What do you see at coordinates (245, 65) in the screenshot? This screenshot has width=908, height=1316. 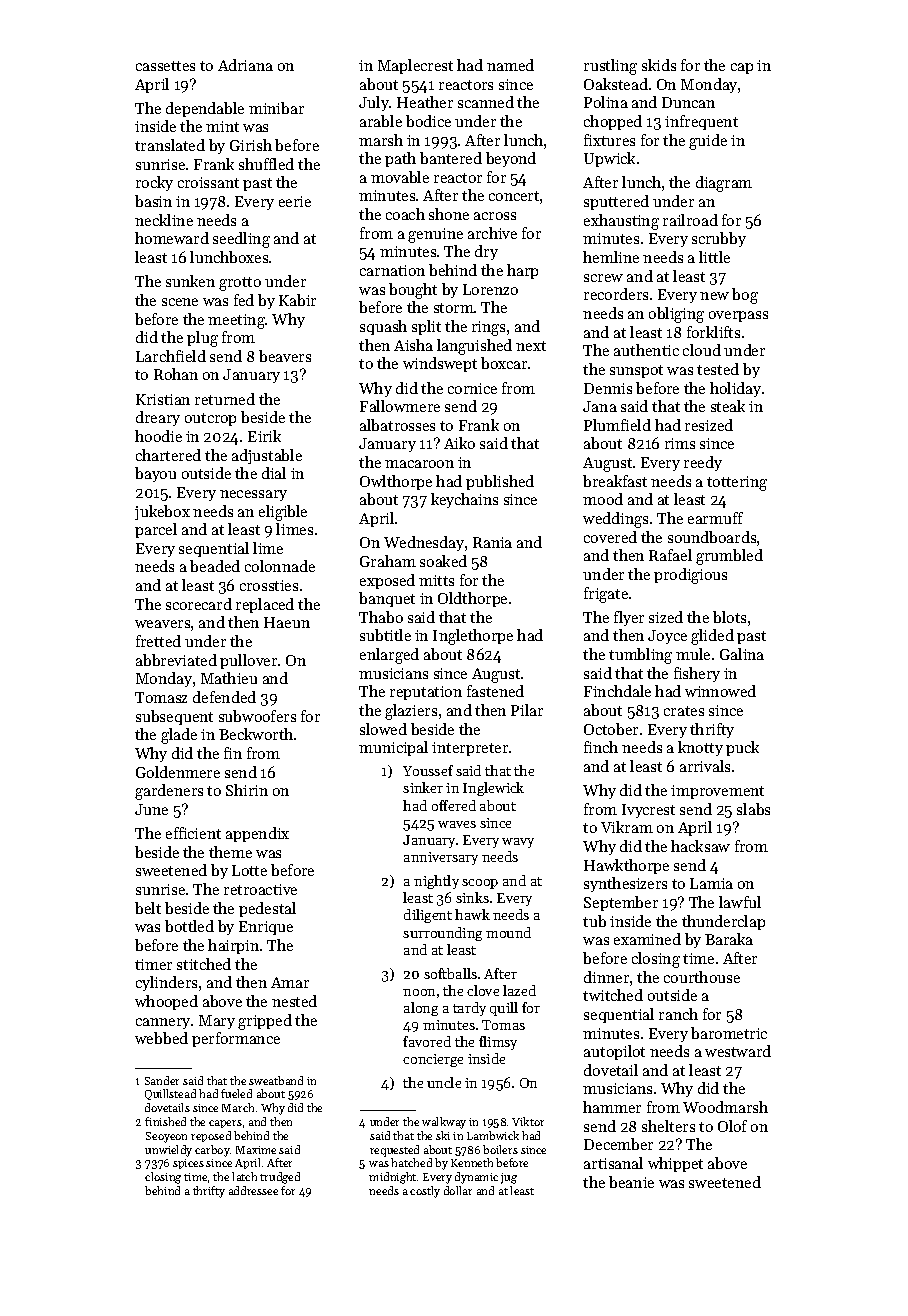 I see `Adriana` at bounding box center [245, 65].
